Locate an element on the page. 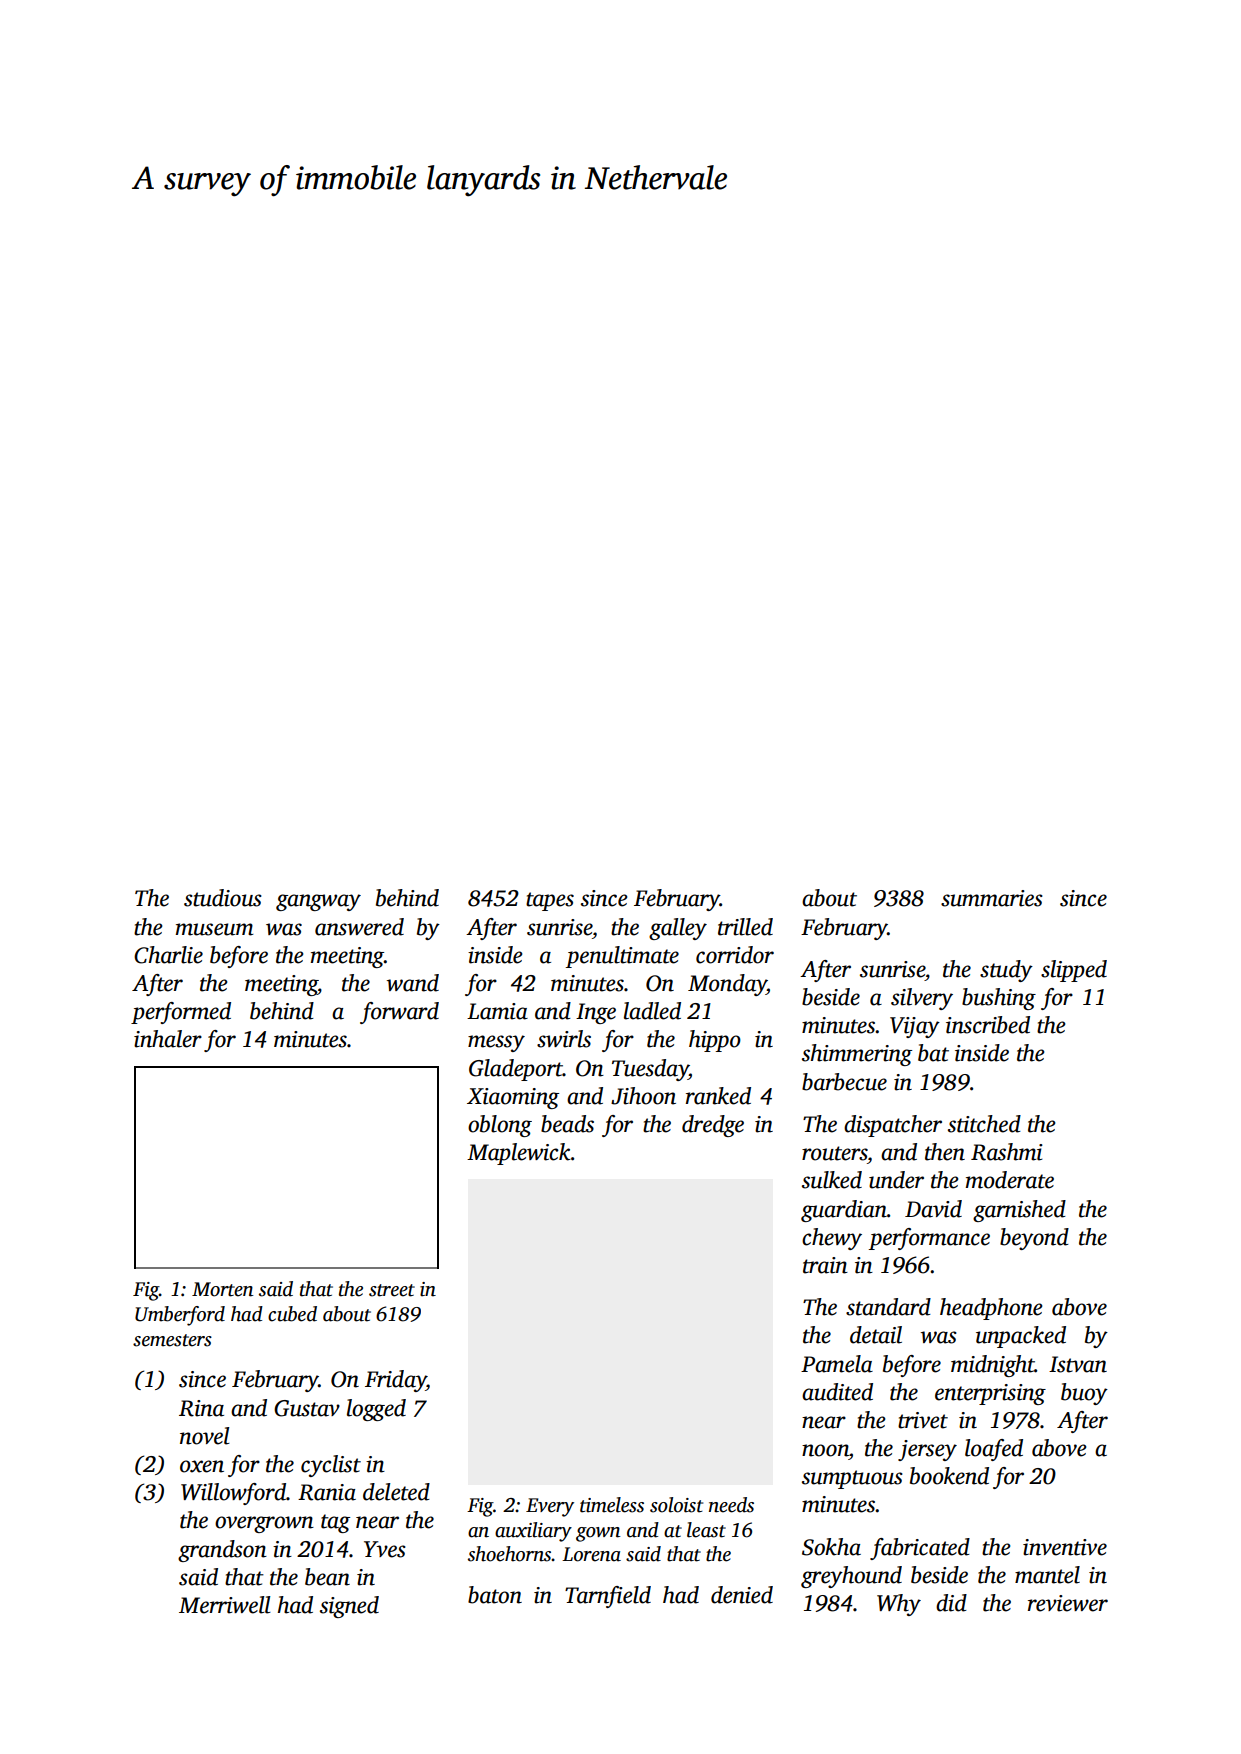 The width and height of the image is (1241, 1754). dredge is located at coordinates (713, 1126).
